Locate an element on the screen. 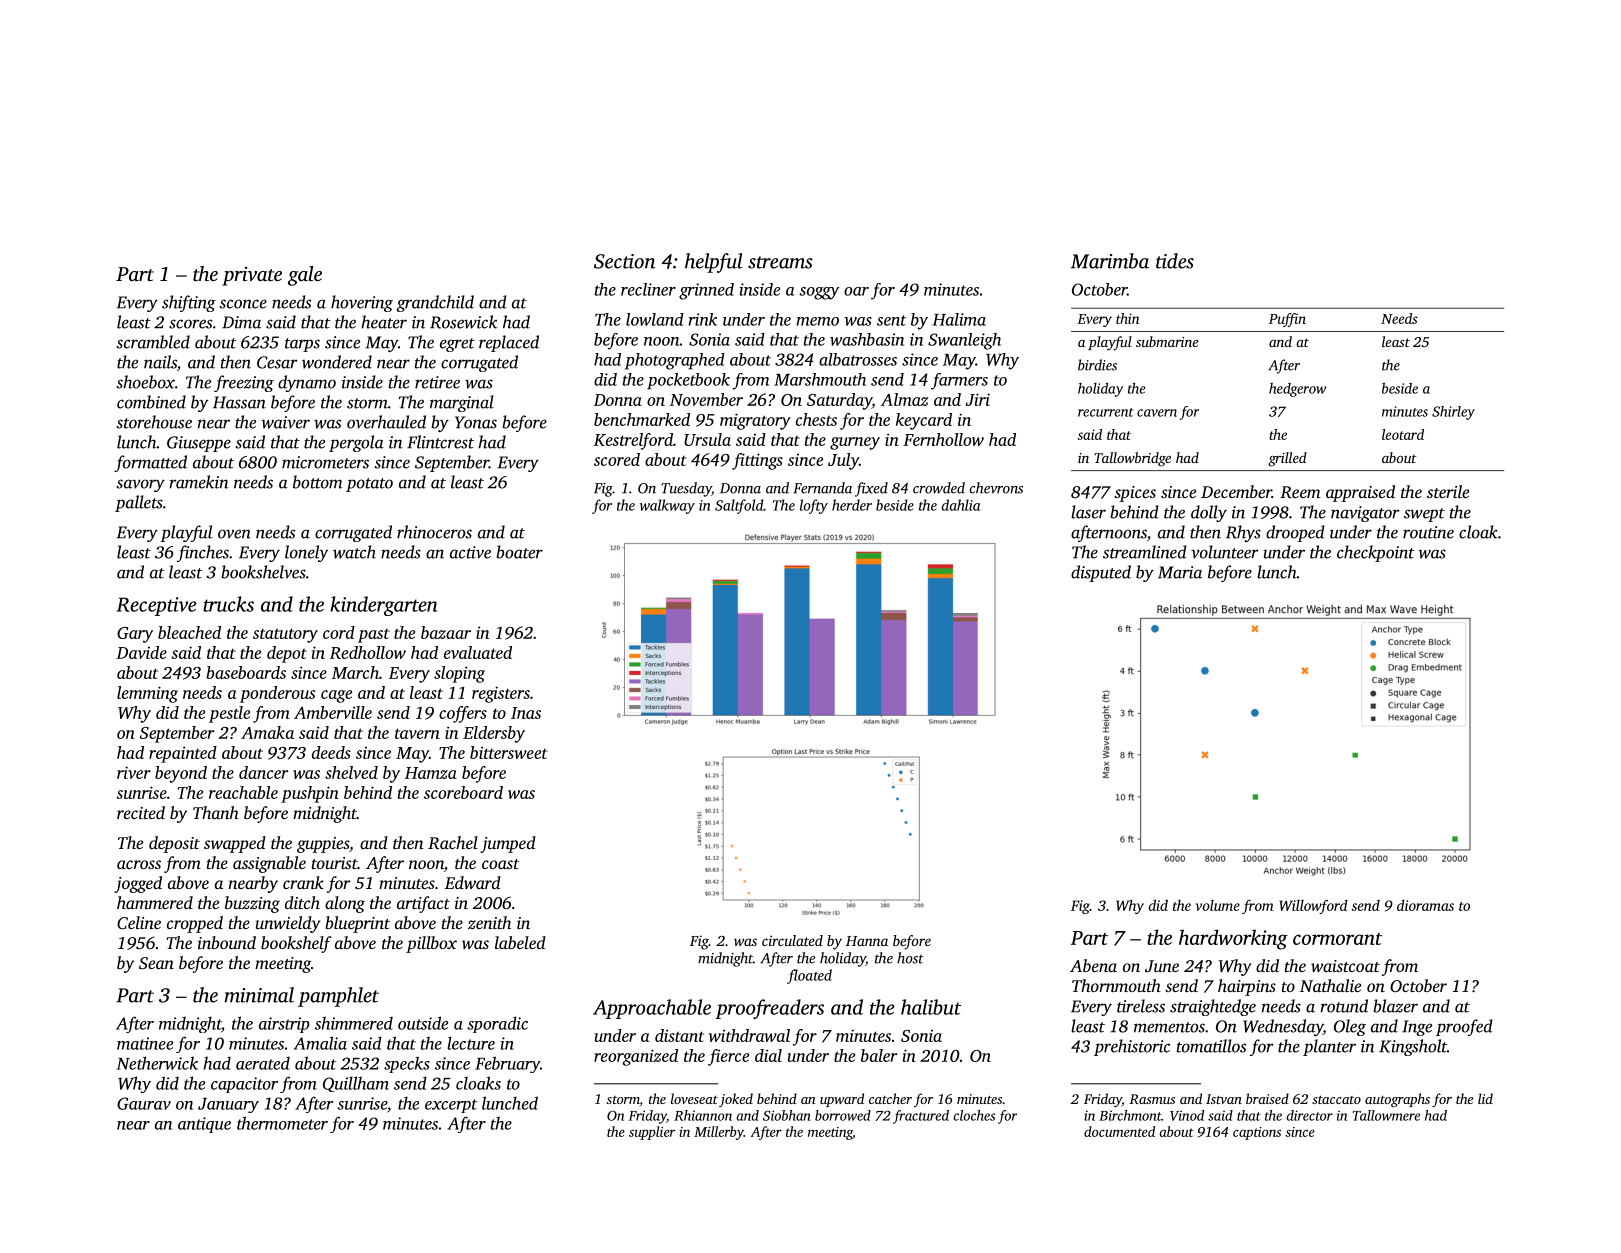 The width and height of the screenshot is (1621, 1253). checkpoint is located at coordinates (1376, 553).
